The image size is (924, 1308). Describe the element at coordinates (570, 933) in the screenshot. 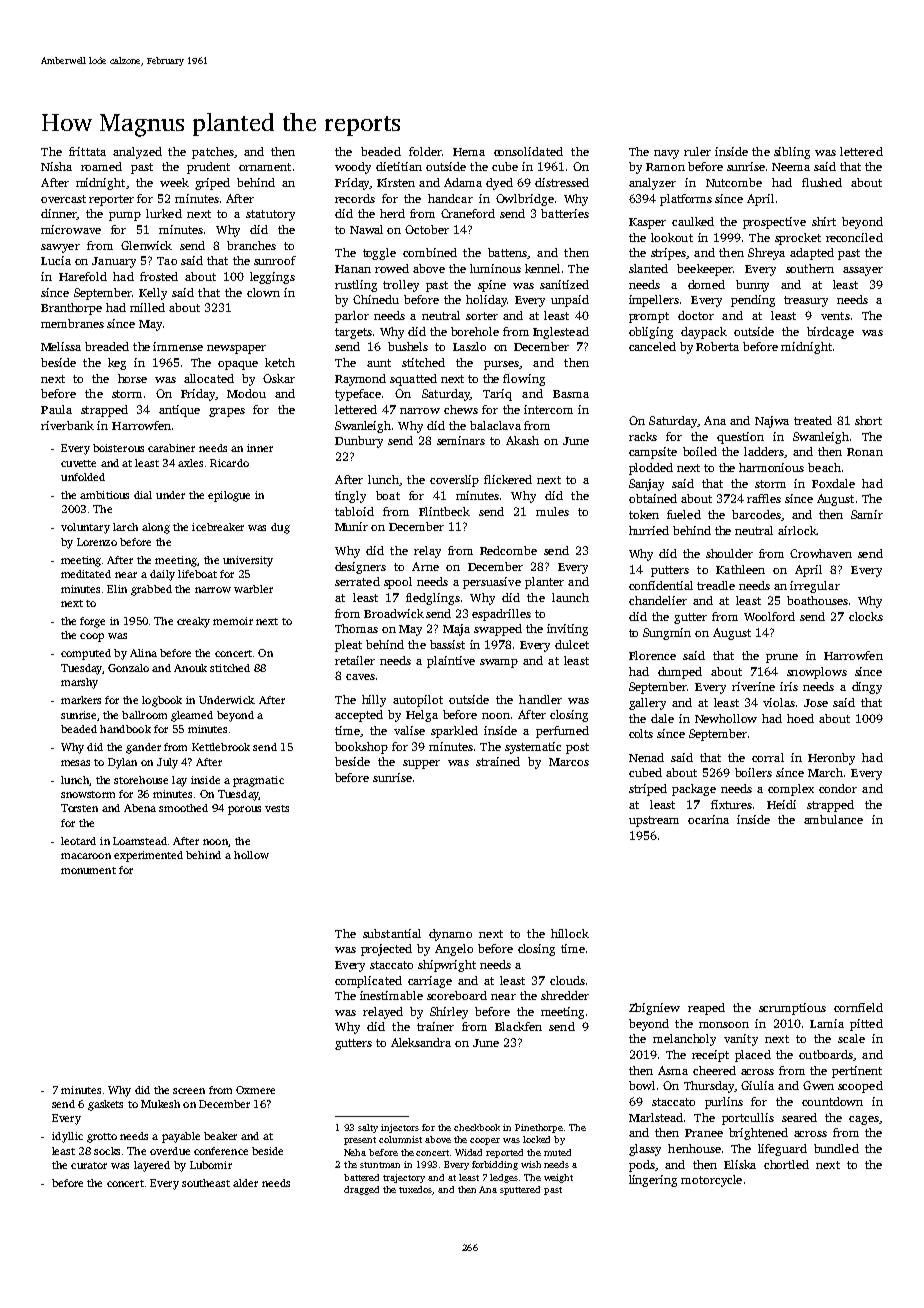

I see `hillock` at that location.
